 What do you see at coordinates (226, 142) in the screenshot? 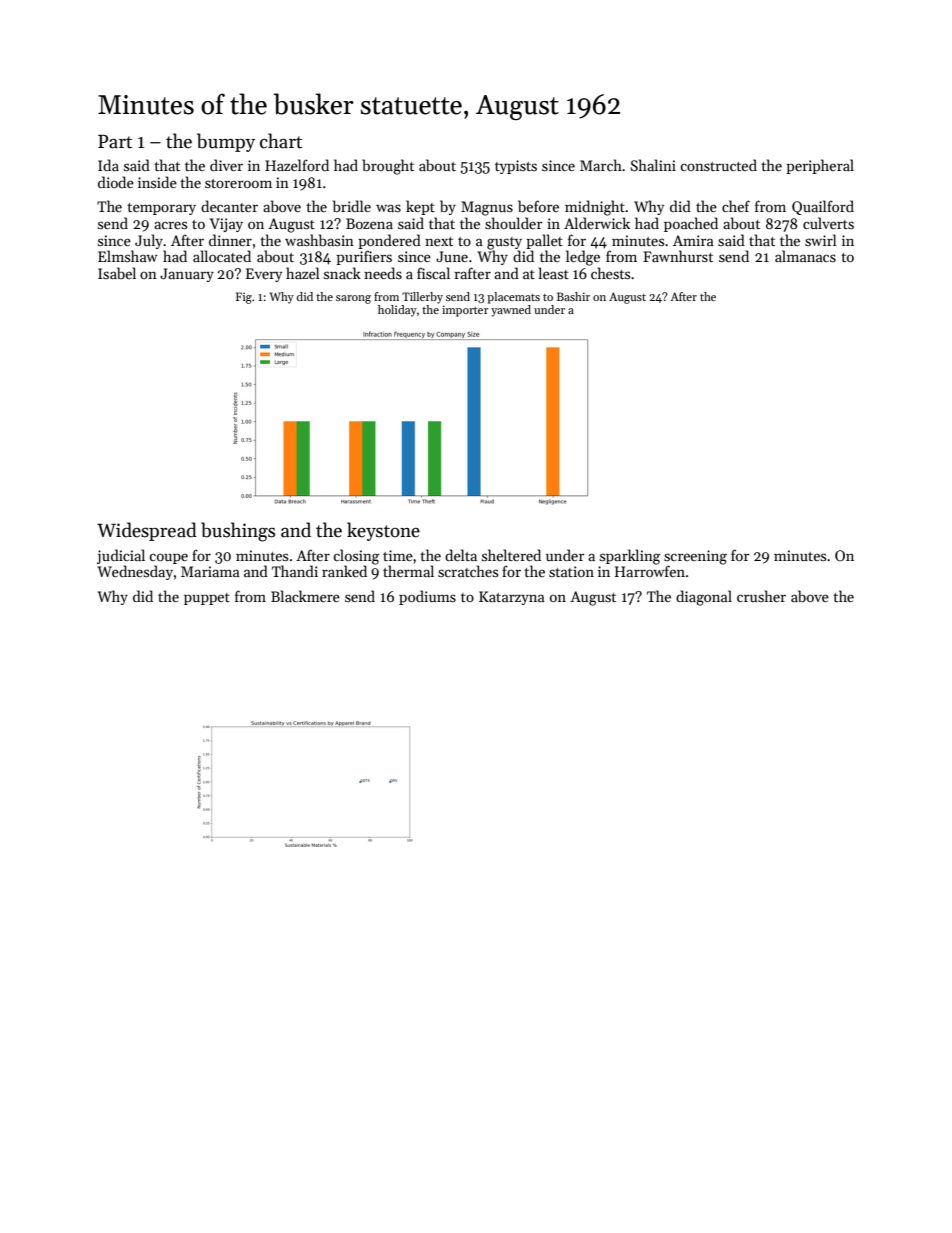
I see `bumpy` at bounding box center [226, 142].
